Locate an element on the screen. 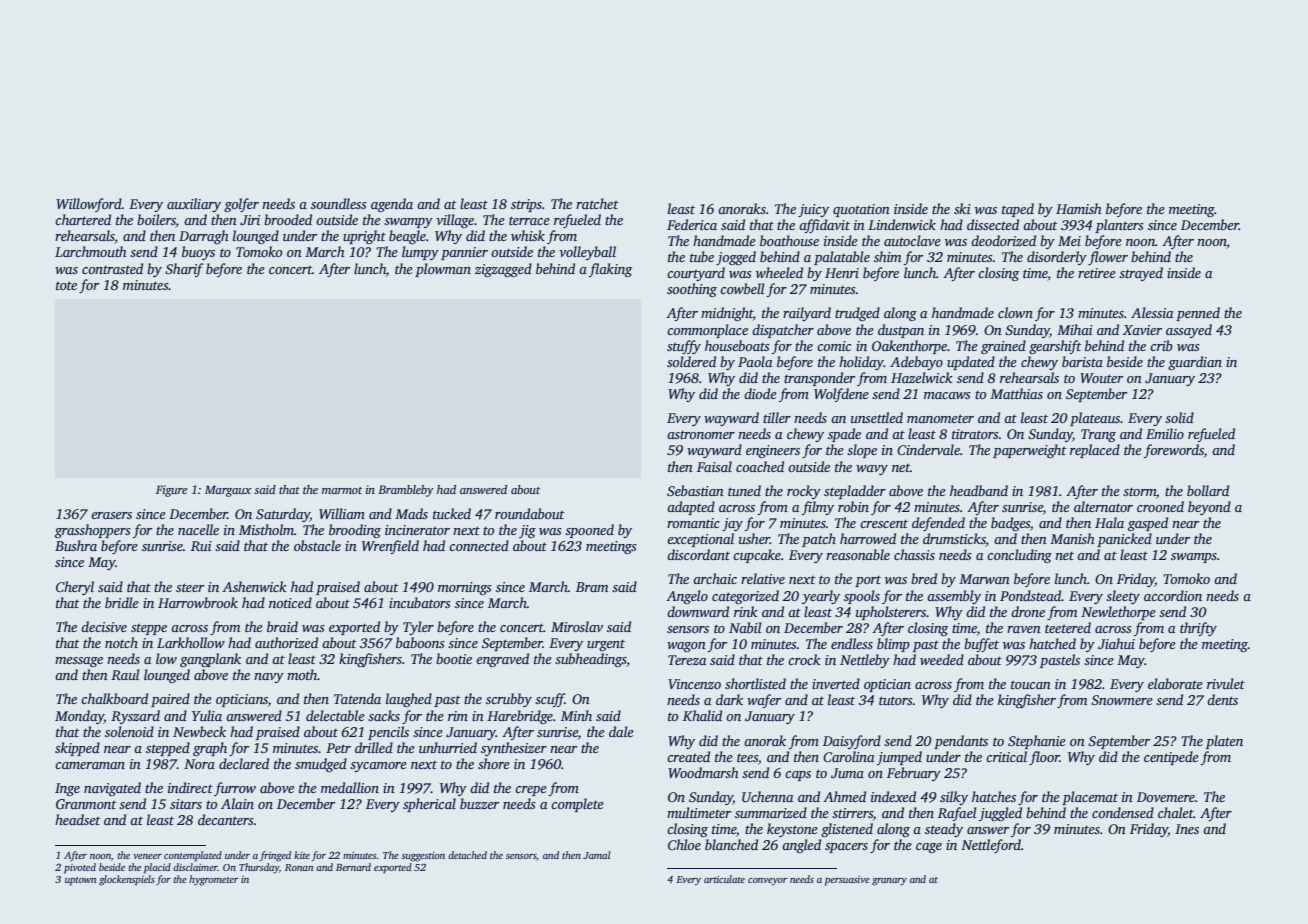 Image resolution: width=1308 pixels, height=924 pixels. golfer is located at coordinates (241, 205).
